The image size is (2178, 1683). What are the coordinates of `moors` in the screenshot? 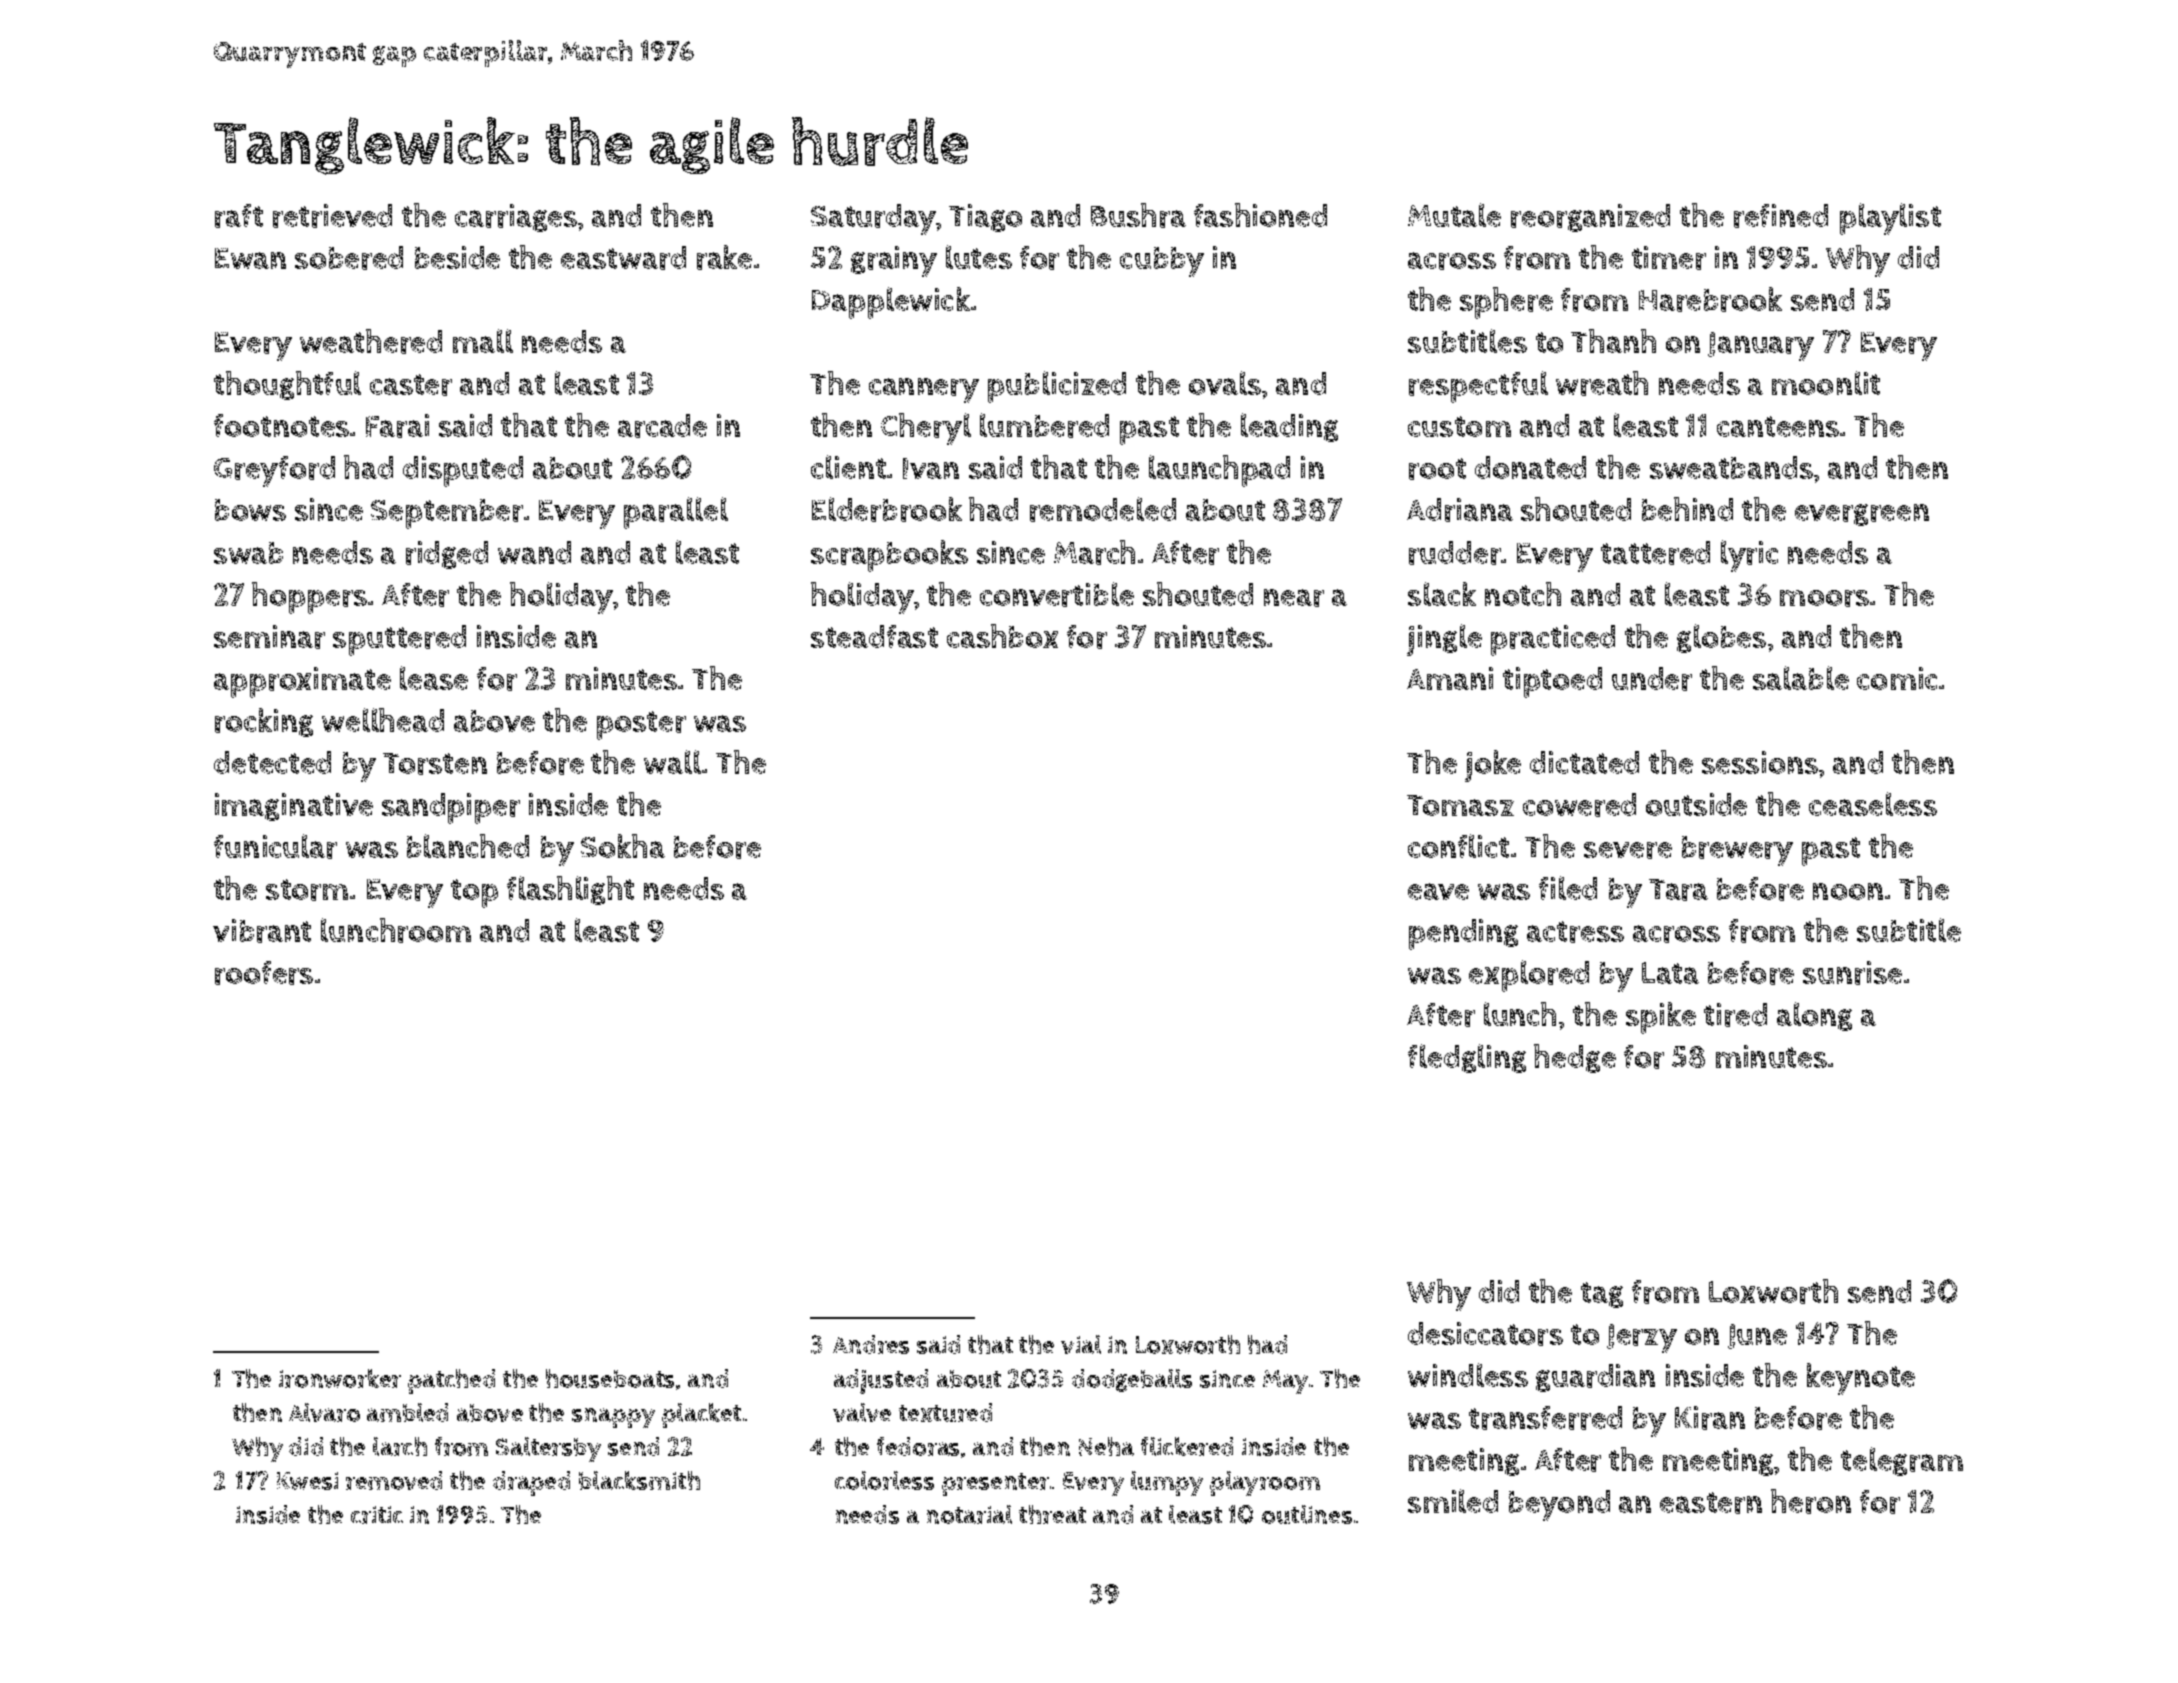 It's located at (1824, 598).
